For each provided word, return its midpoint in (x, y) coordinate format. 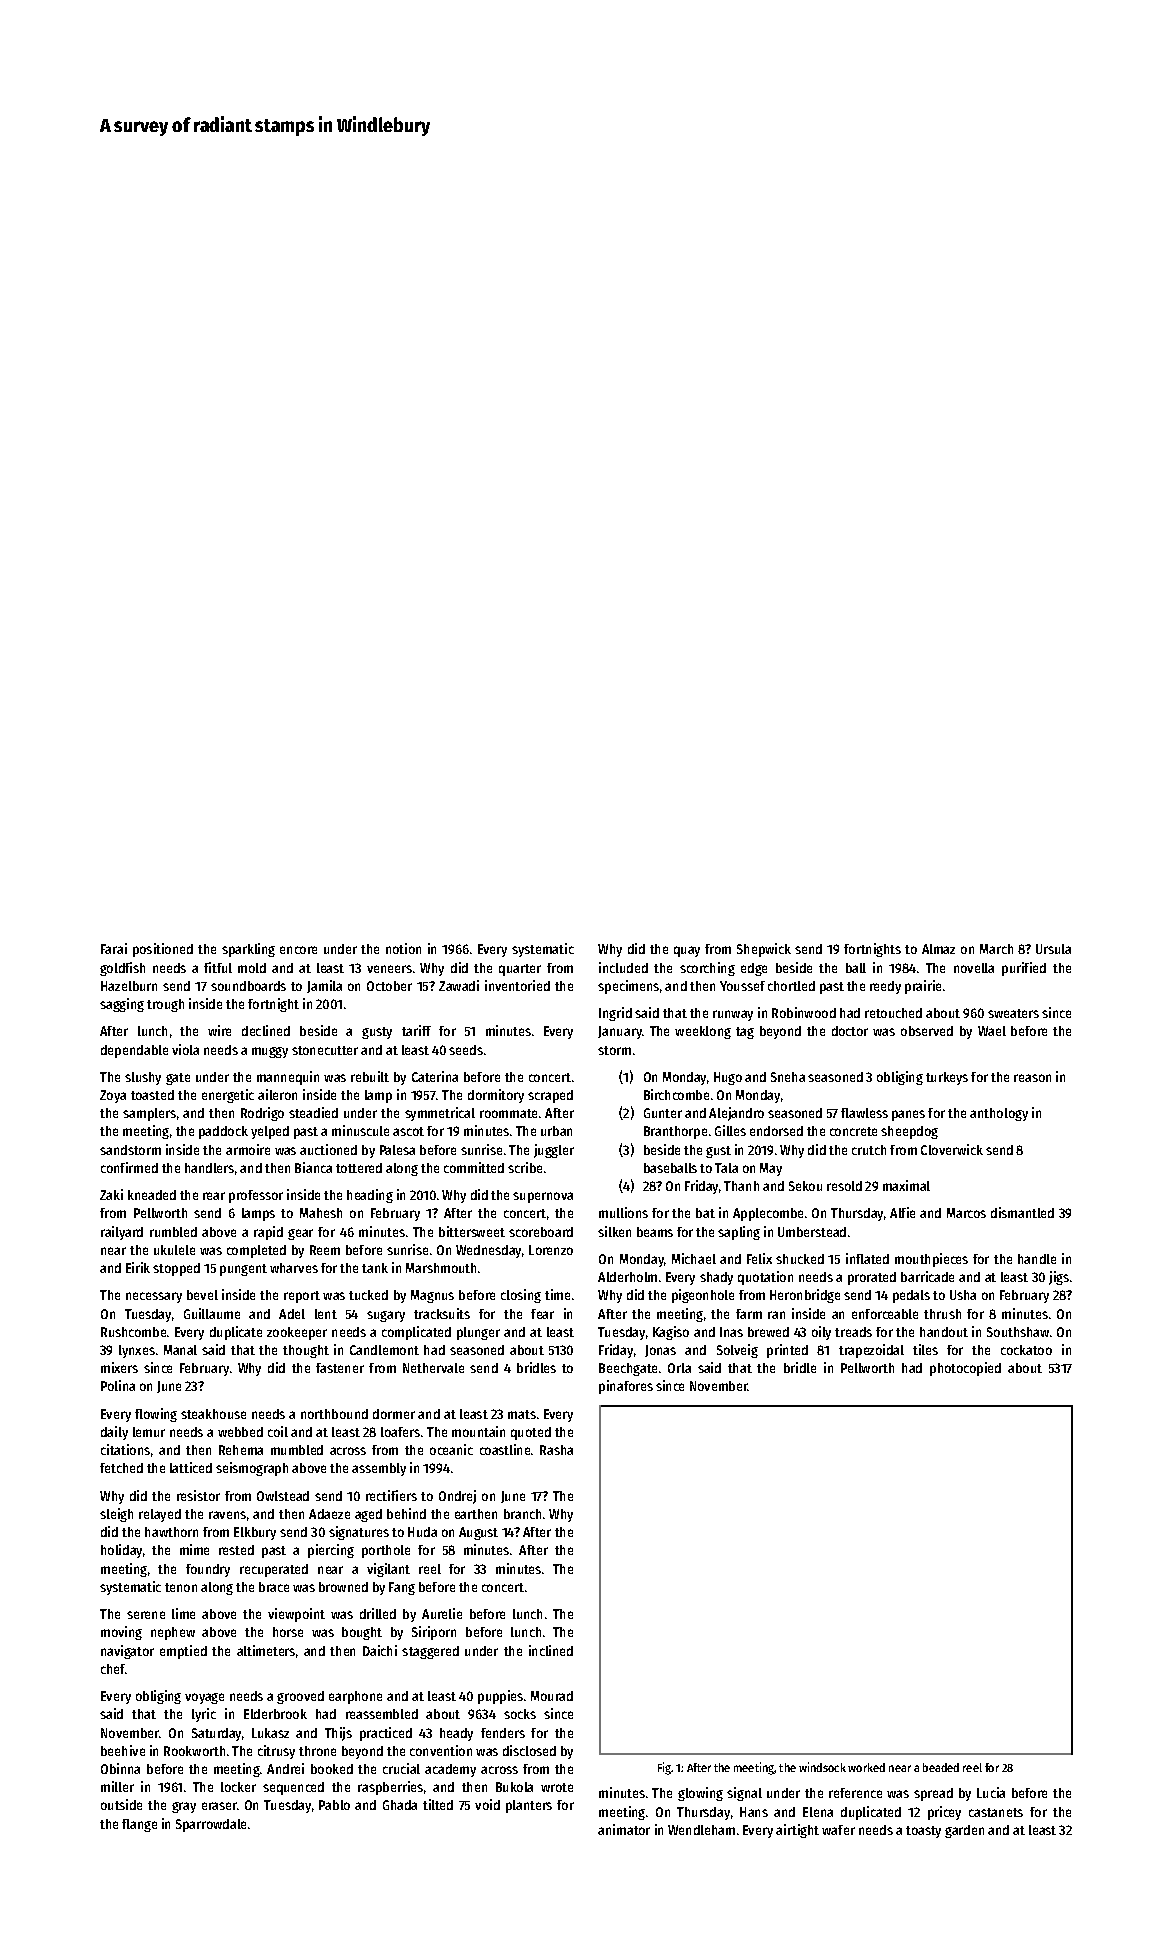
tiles (925, 1349)
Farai (114, 948)
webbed (240, 1432)
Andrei (285, 1768)
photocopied (965, 1369)
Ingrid (615, 1014)
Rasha (556, 1450)
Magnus (432, 1296)
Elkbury (255, 1533)
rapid (268, 1233)
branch (522, 1514)
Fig (665, 1768)
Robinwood (804, 1012)
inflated (867, 1258)
